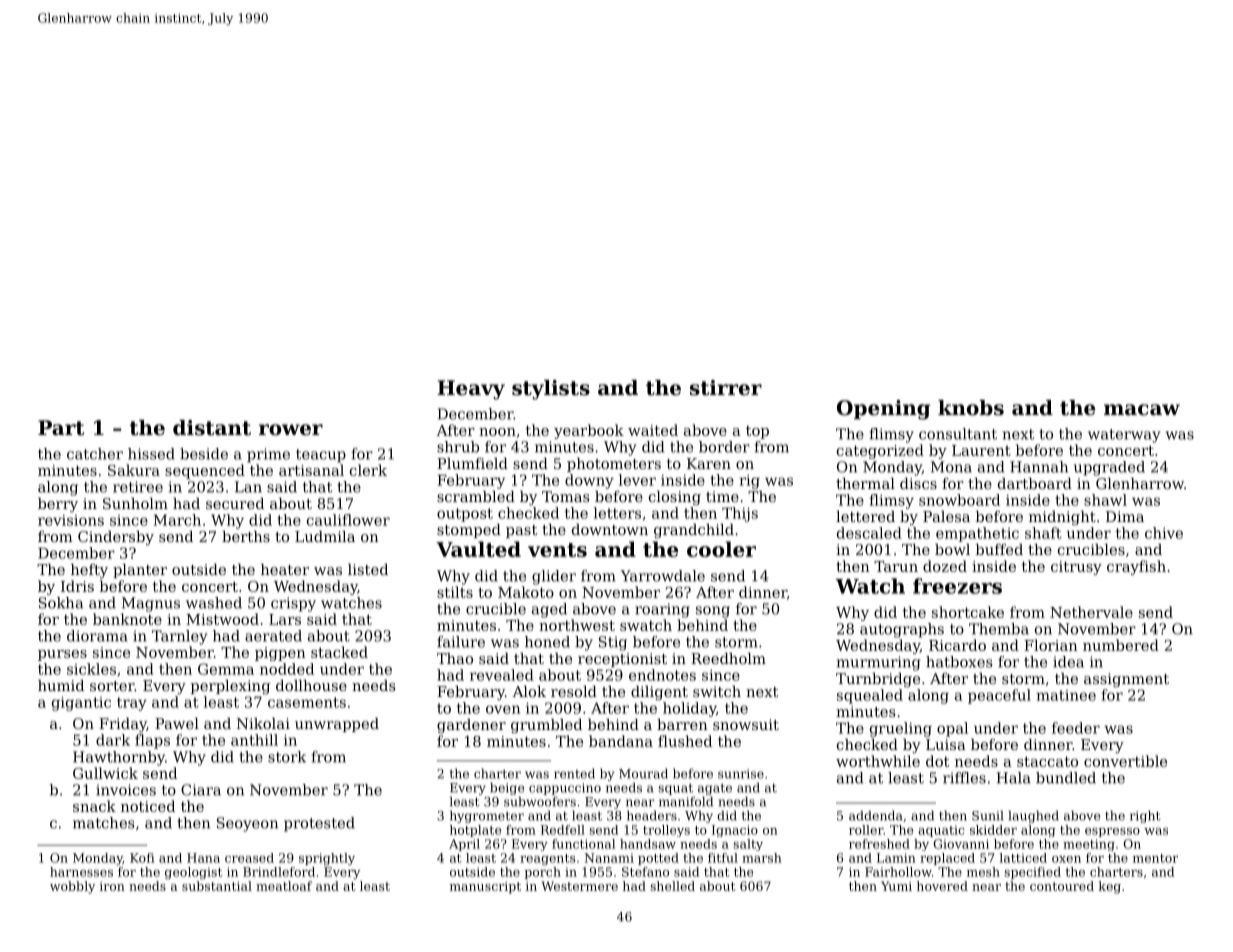 The height and width of the page is (952, 1233). Describe the element at coordinates (284, 886) in the page. I see `meatloaf` at that location.
